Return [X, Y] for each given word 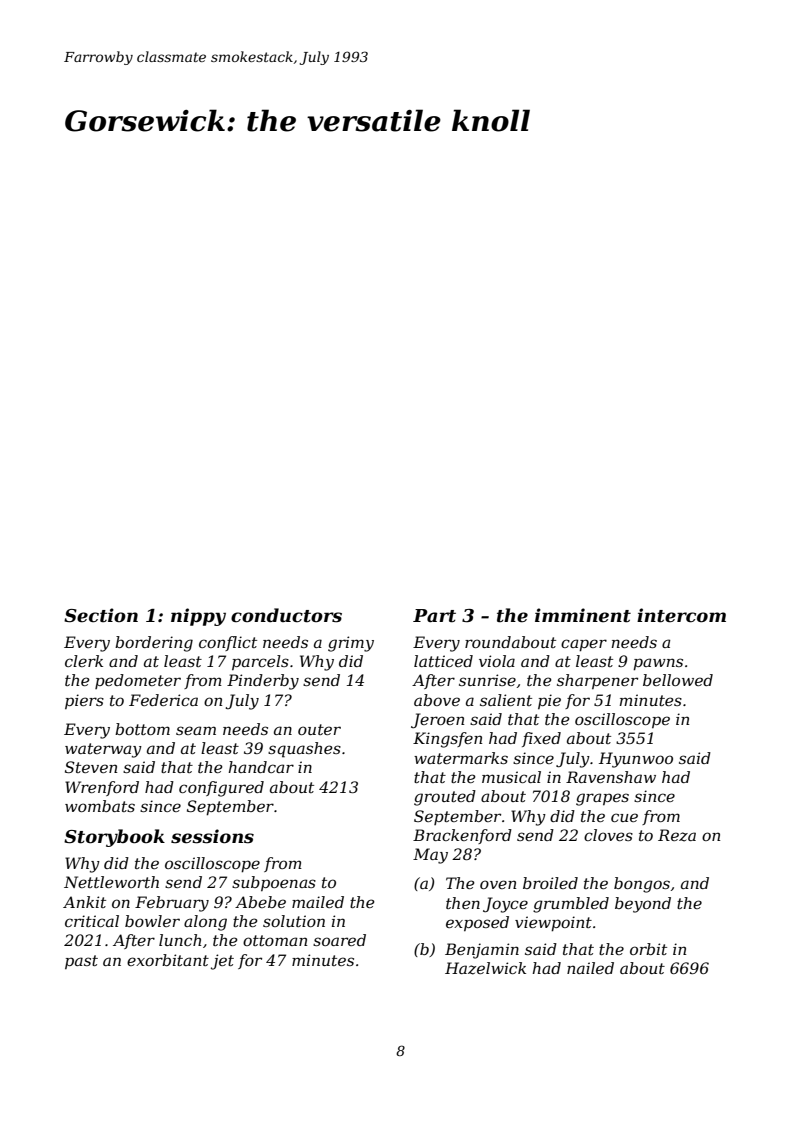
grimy [351, 644]
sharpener [597, 681]
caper [584, 645]
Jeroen [437, 720]
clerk [84, 661]
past [81, 962]
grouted [445, 798]
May [430, 856]
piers [84, 701]
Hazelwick [485, 968]
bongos [642, 885]
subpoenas [274, 883]
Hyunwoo [636, 760]
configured [221, 789]
